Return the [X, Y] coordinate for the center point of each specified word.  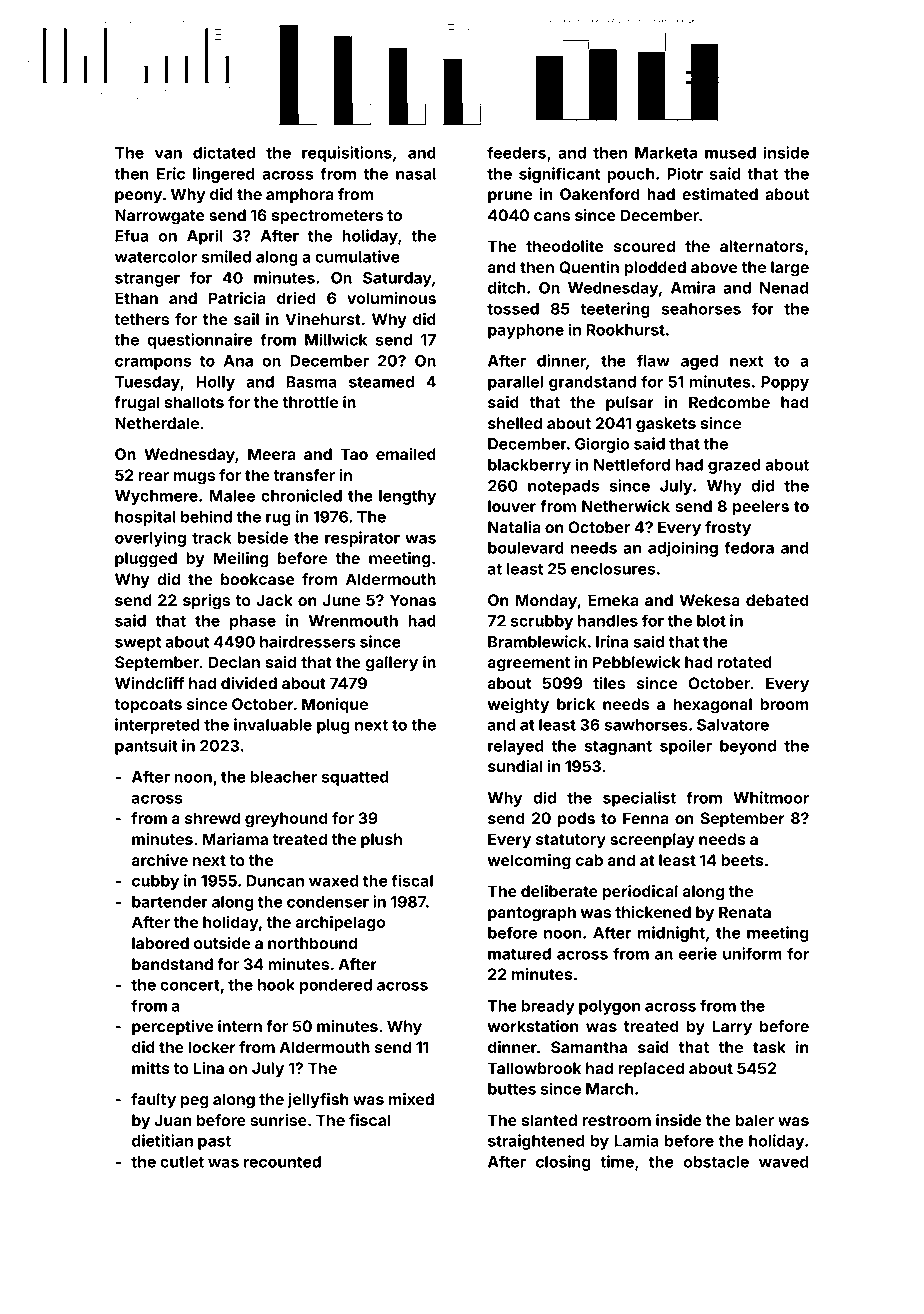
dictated [224, 152]
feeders [516, 152]
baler [755, 1120]
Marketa [666, 153]
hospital [145, 518]
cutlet [182, 1162]
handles [608, 621]
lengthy [407, 497]
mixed [411, 1099]
